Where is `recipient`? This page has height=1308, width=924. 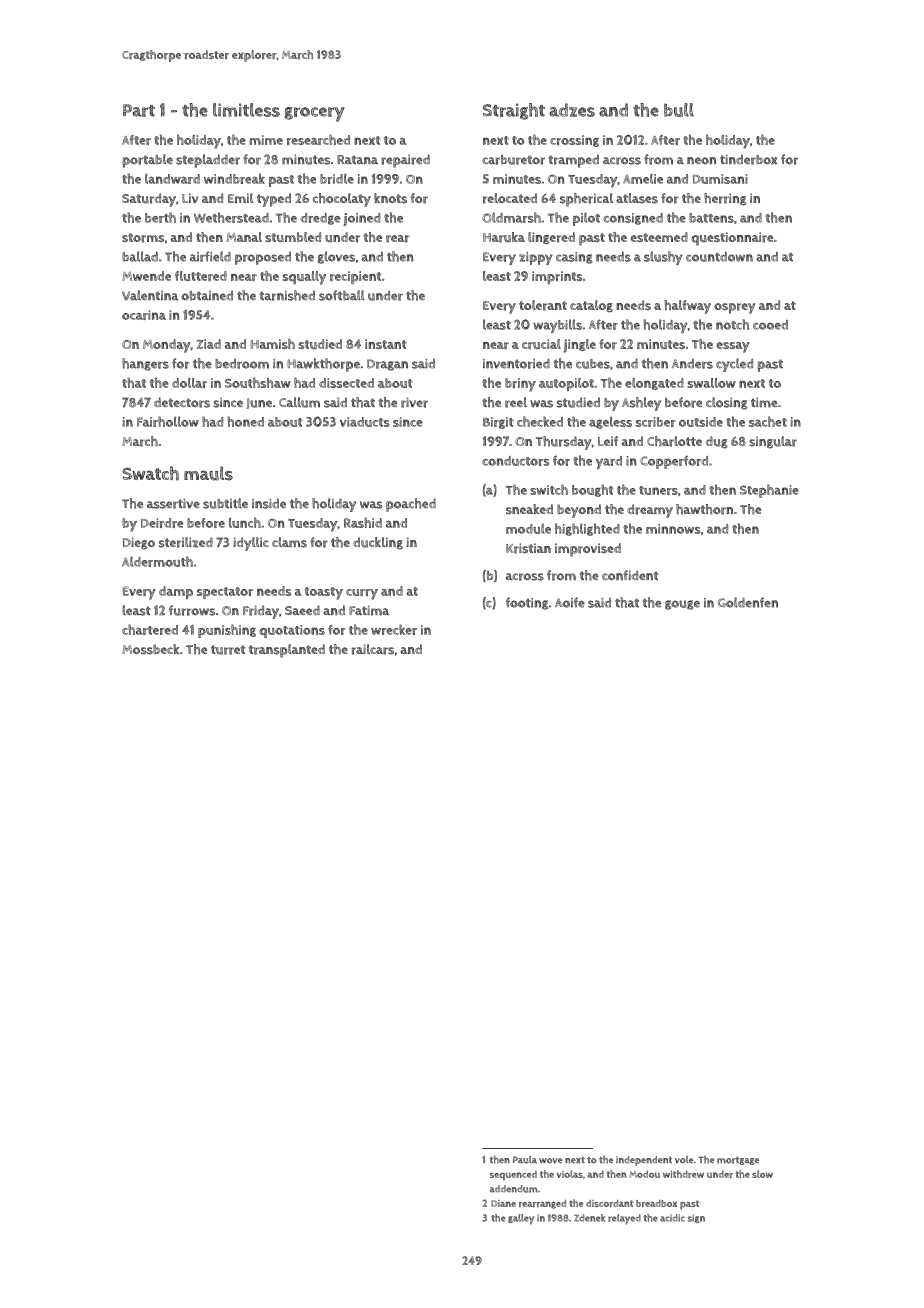 recipient is located at coordinates (355, 277).
